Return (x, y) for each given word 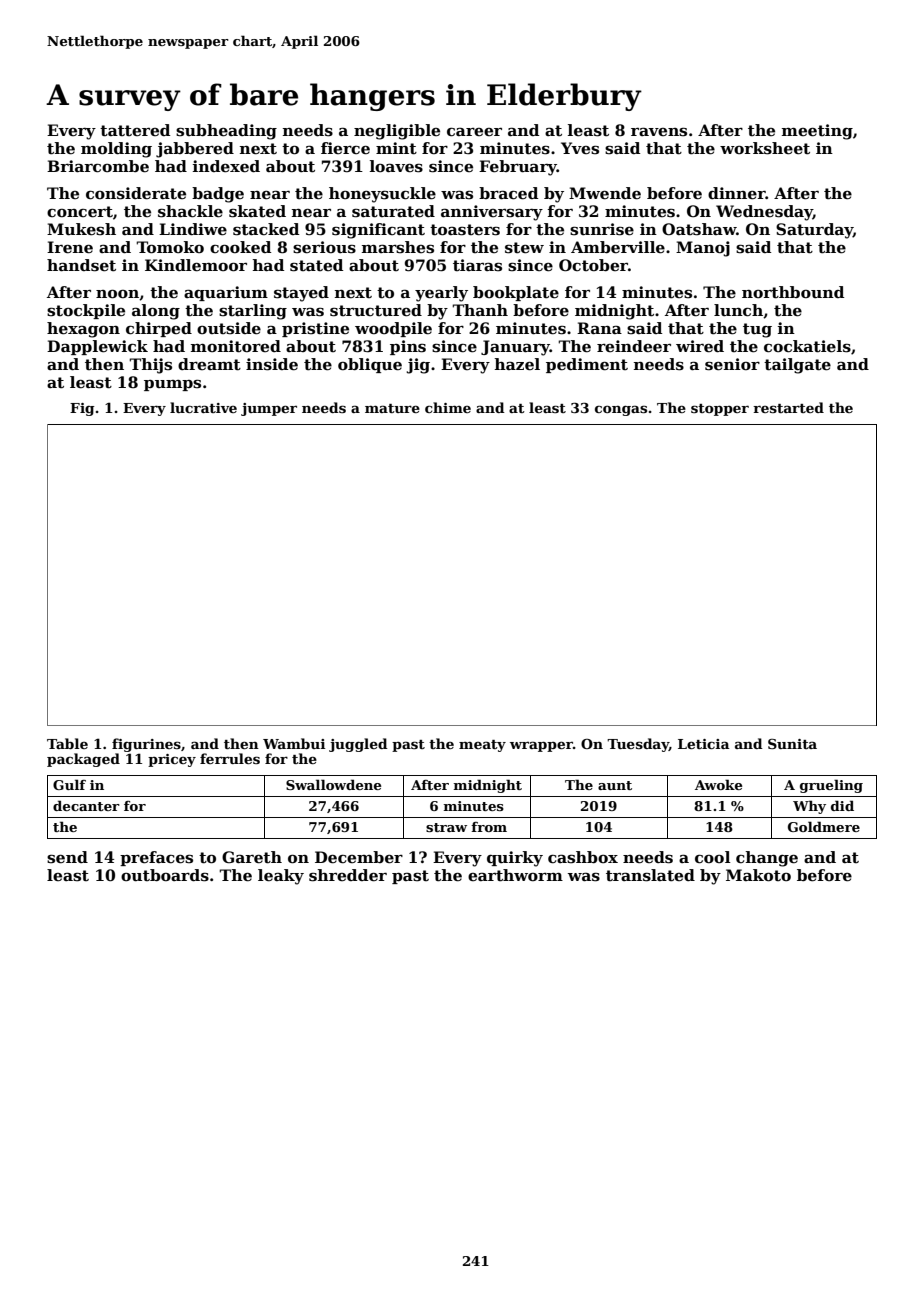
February (518, 168)
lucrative (203, 407)
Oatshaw (699, 229)
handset (81, 265)
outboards (165, 875)
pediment (587, 365)
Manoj (703, 249)
